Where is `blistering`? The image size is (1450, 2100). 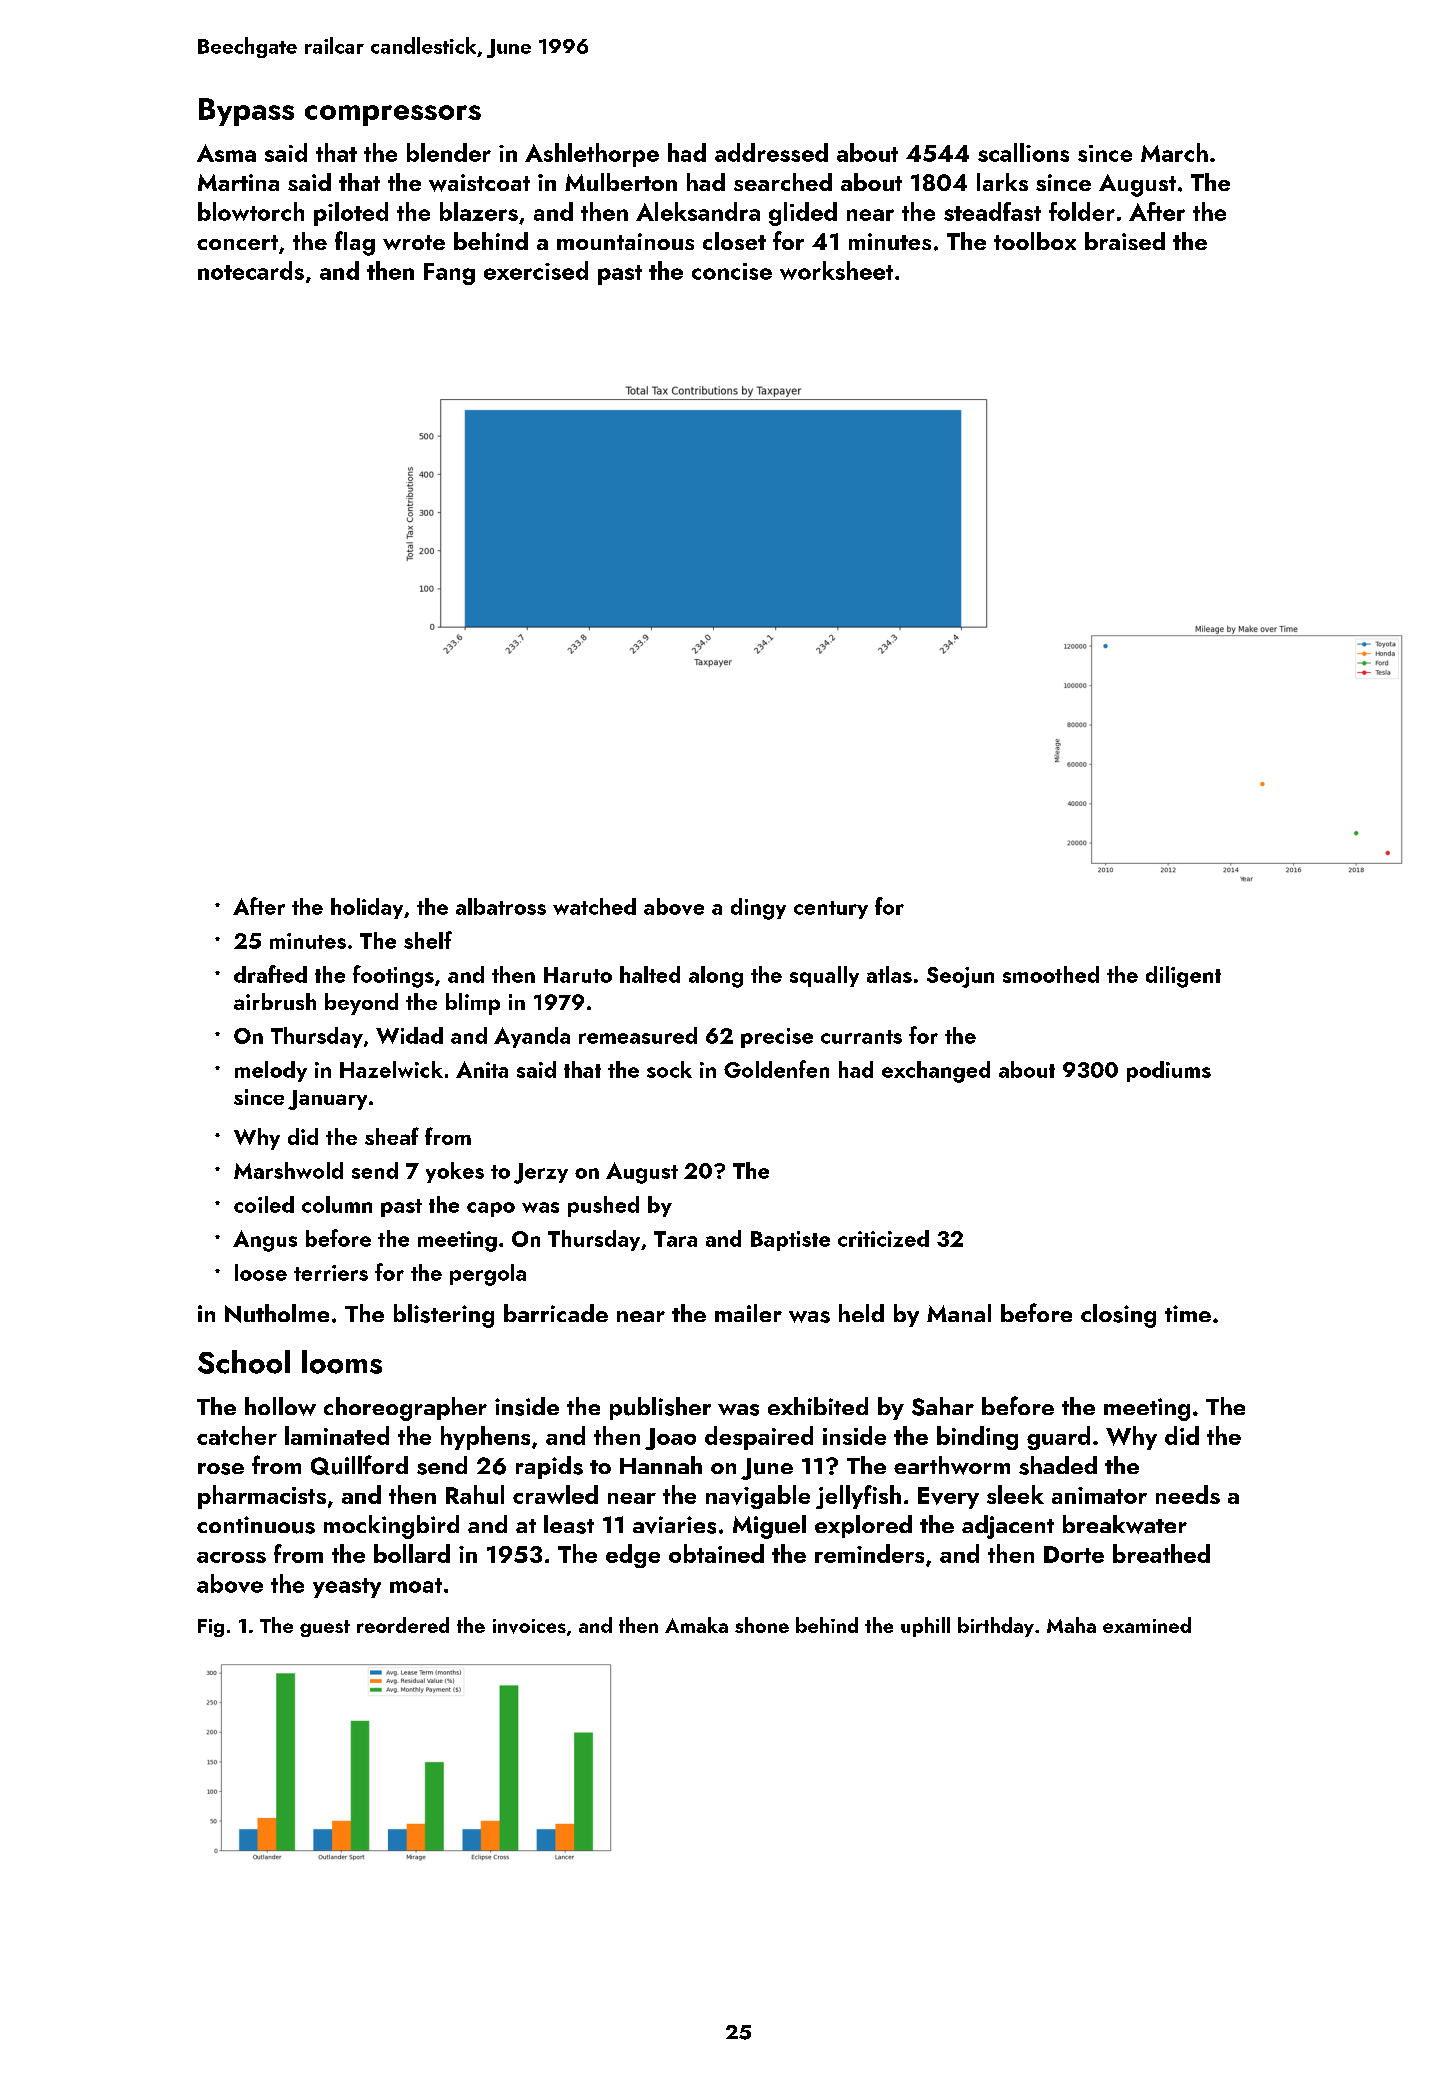
blistering is located at coordinates (444, 1316).
